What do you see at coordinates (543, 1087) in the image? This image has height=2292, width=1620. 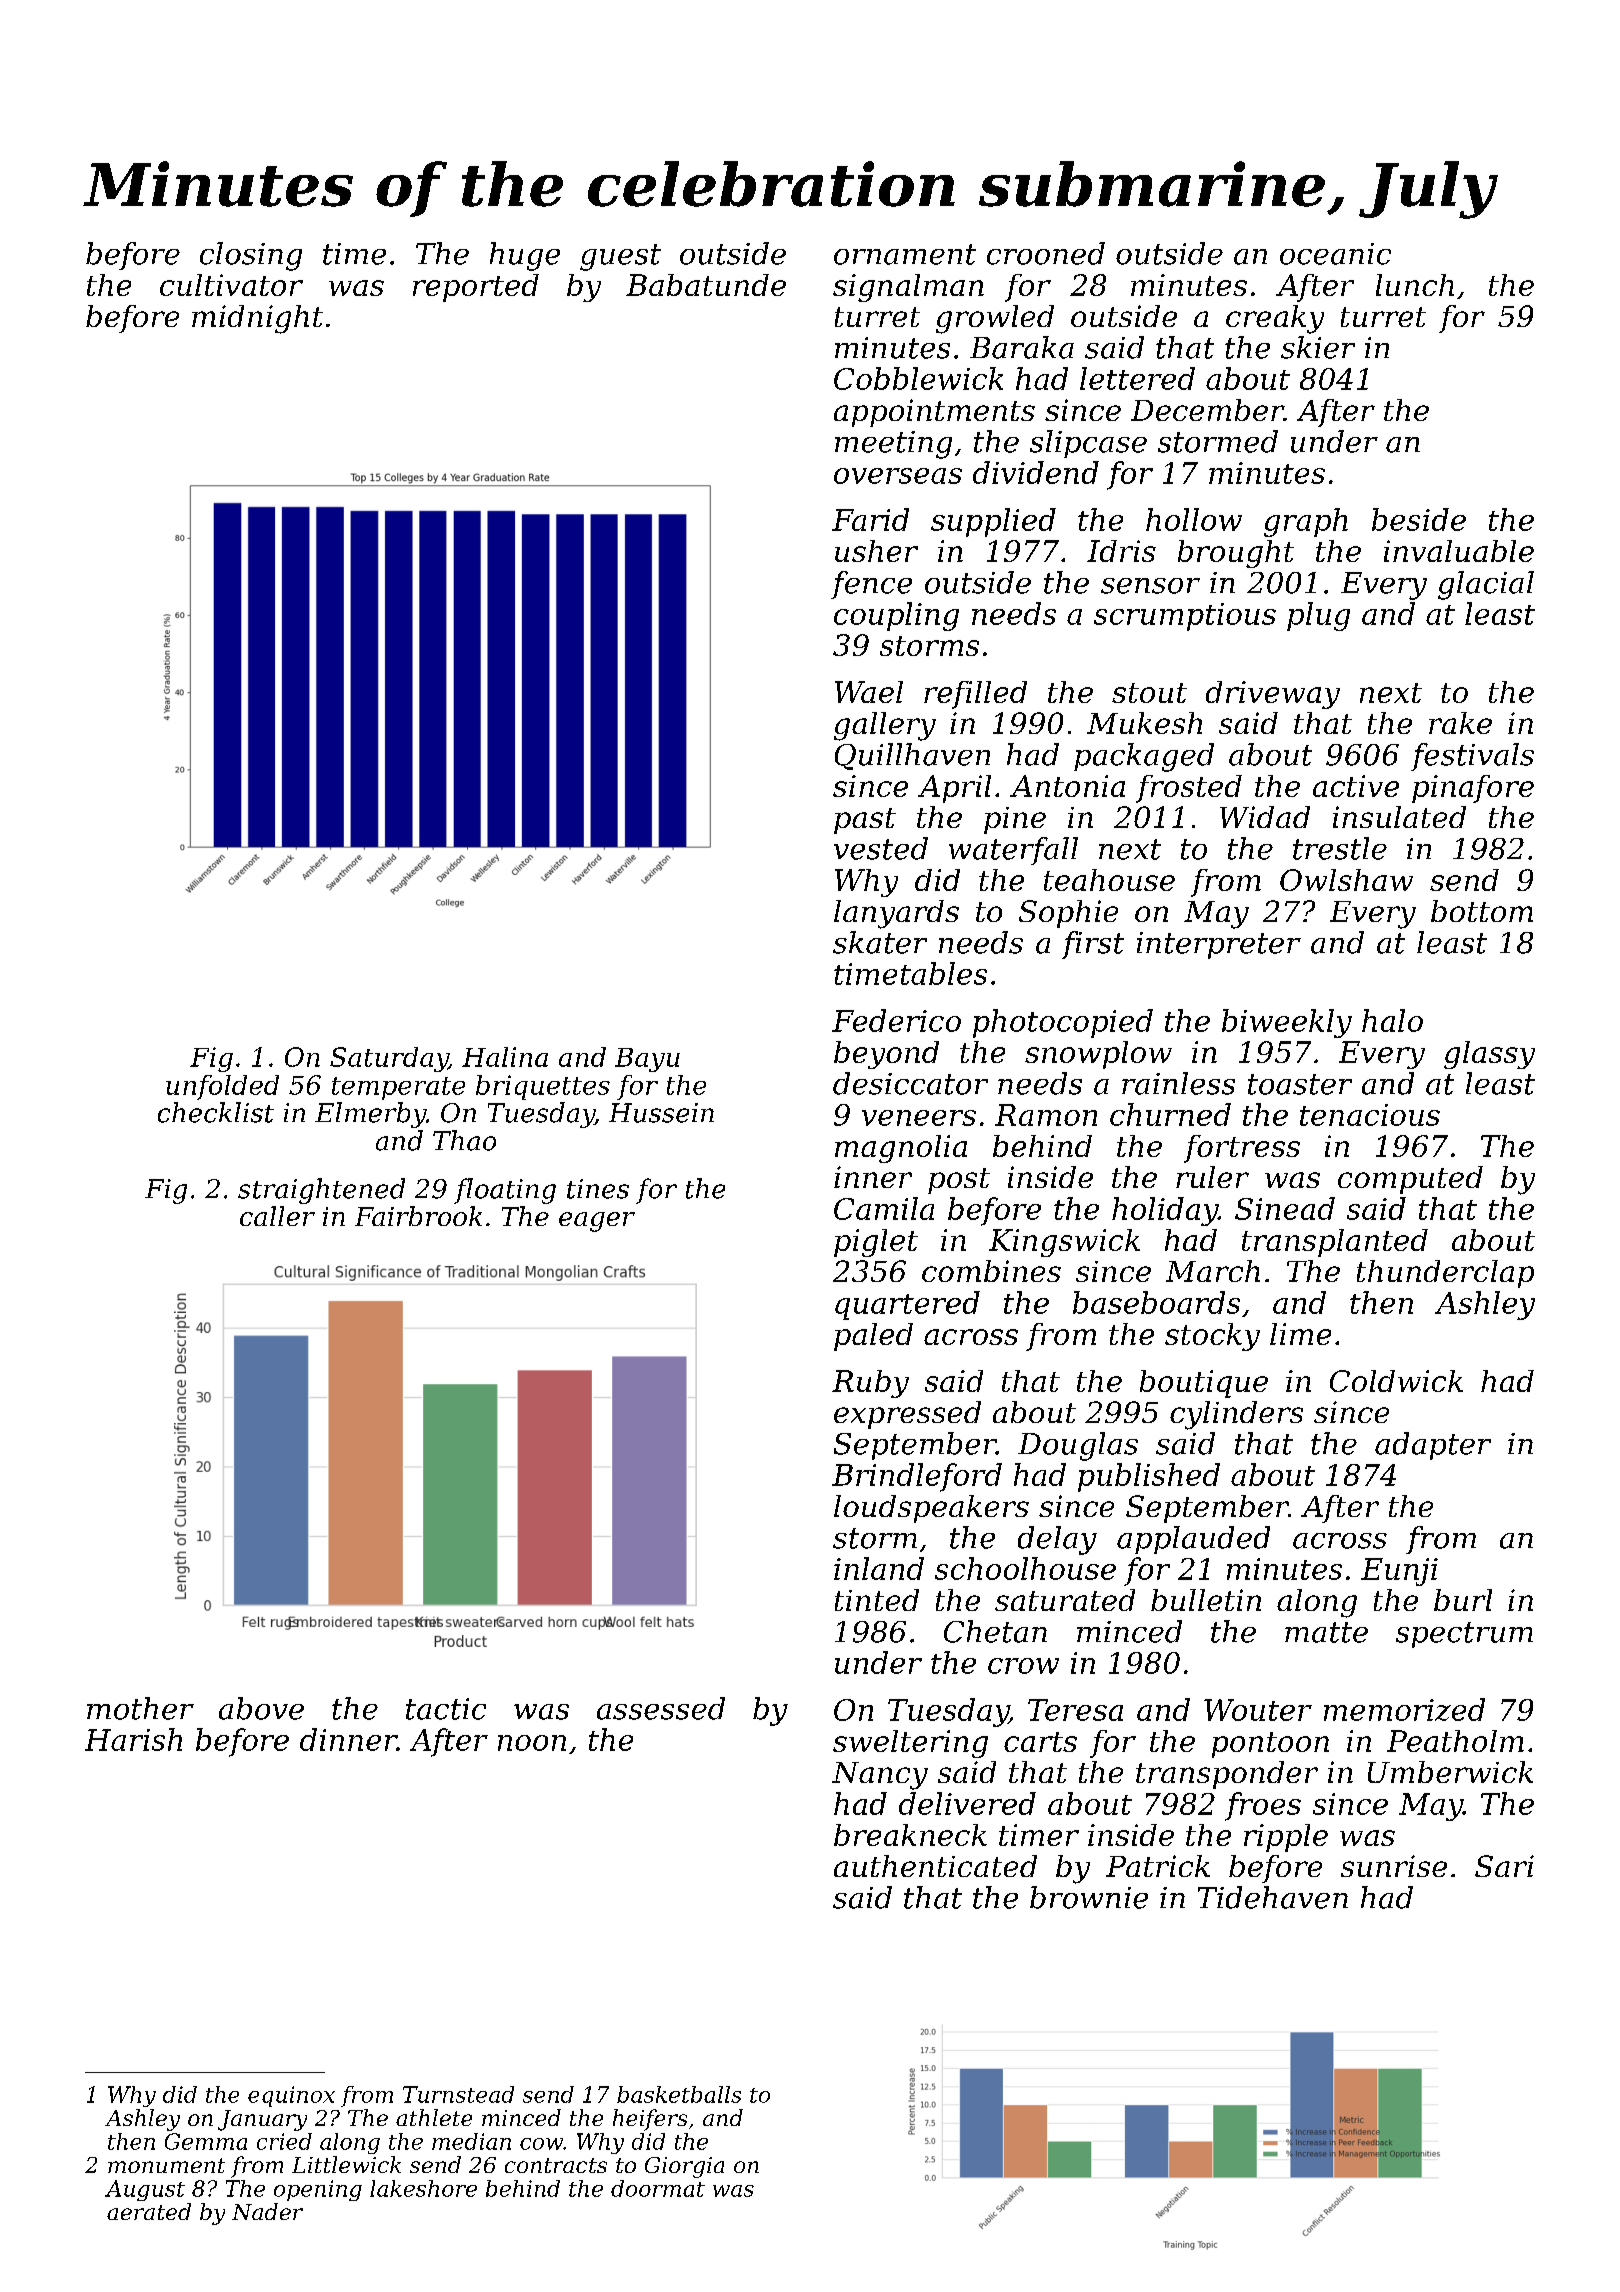 I see `briquettes` at bounding box center [543, 1087].
